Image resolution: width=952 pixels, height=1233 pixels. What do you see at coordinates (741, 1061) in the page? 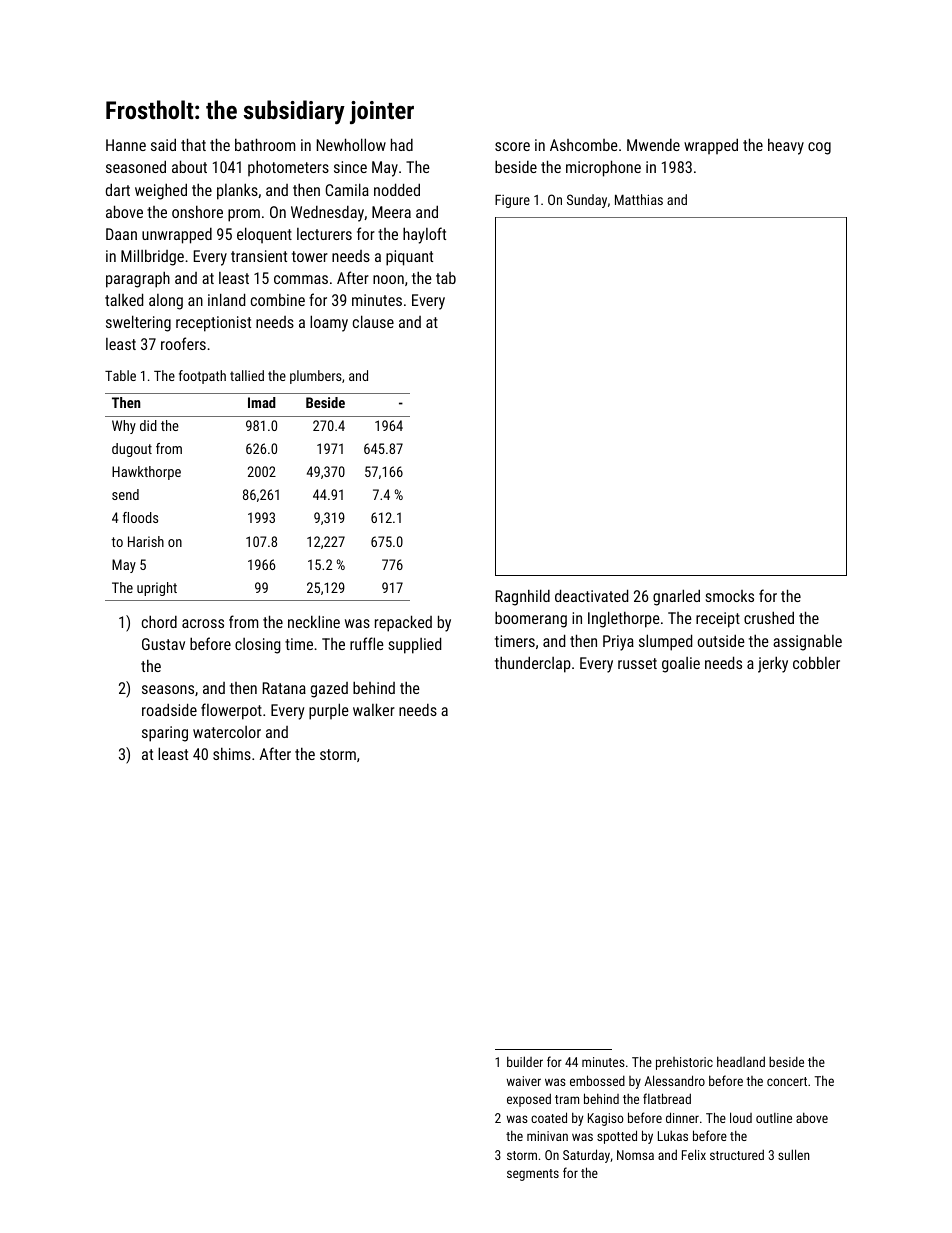
I see `headland` at bounding box center [741, 1061].
